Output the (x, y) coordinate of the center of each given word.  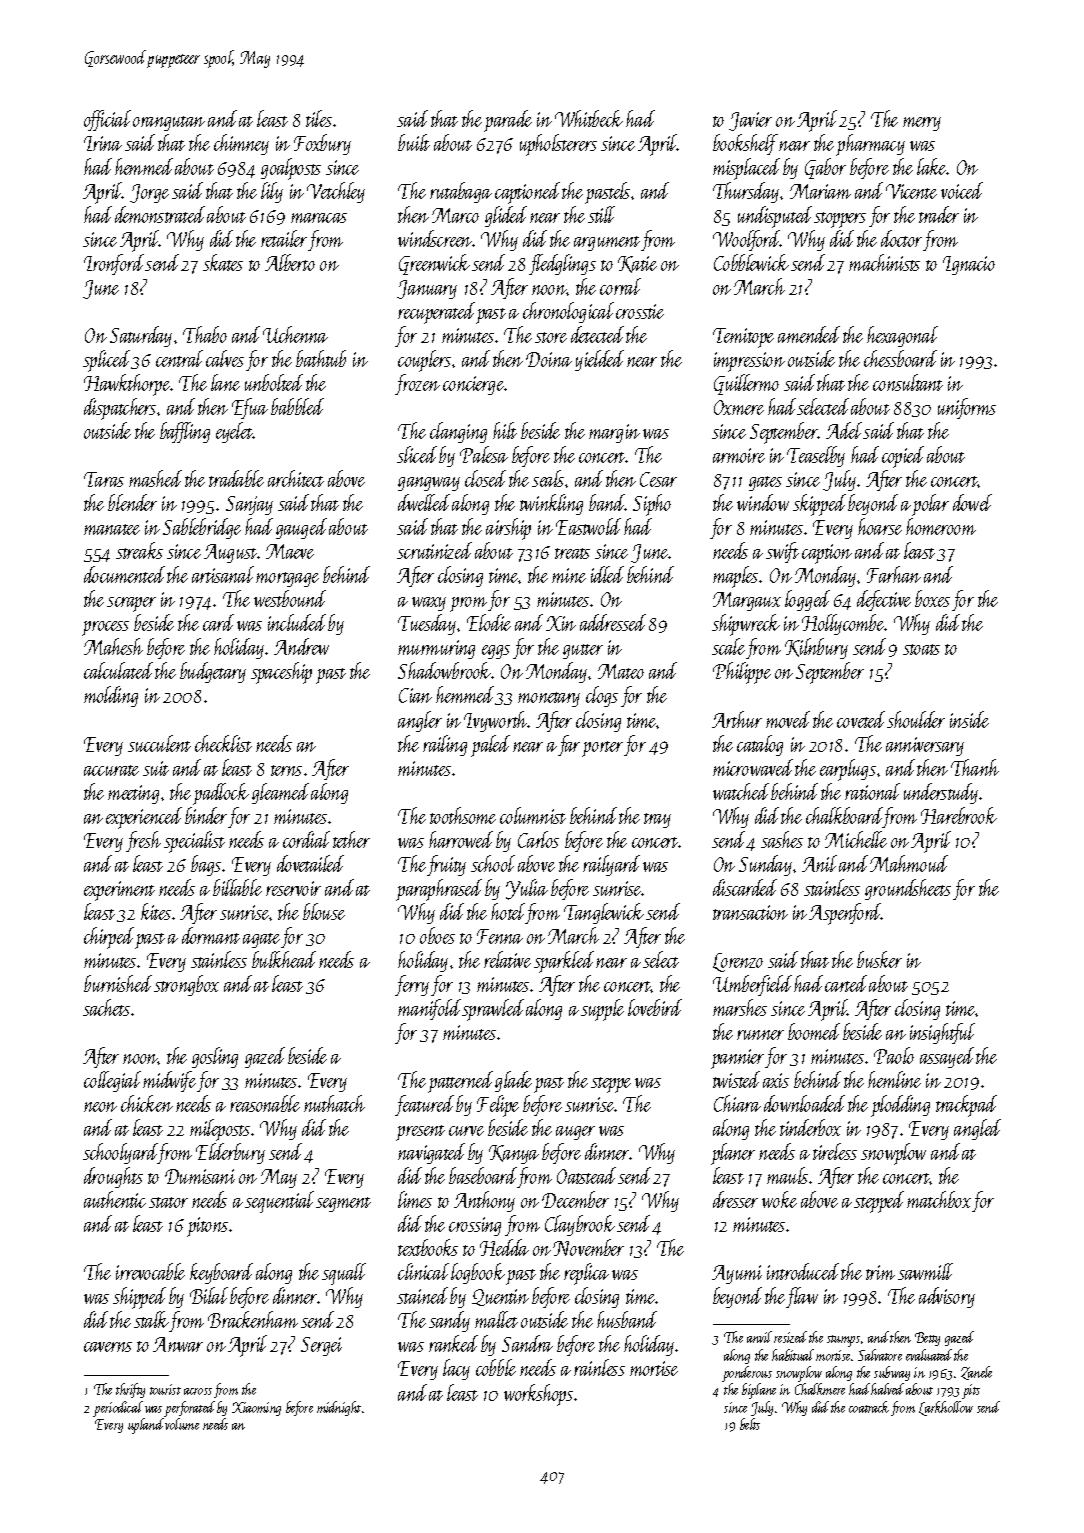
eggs (496, 652)
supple (602, 1010)
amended (809, 334)
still (601, 214)
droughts (113, 1177)
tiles (319, 118)
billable (237, 887)
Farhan (894, 574)
